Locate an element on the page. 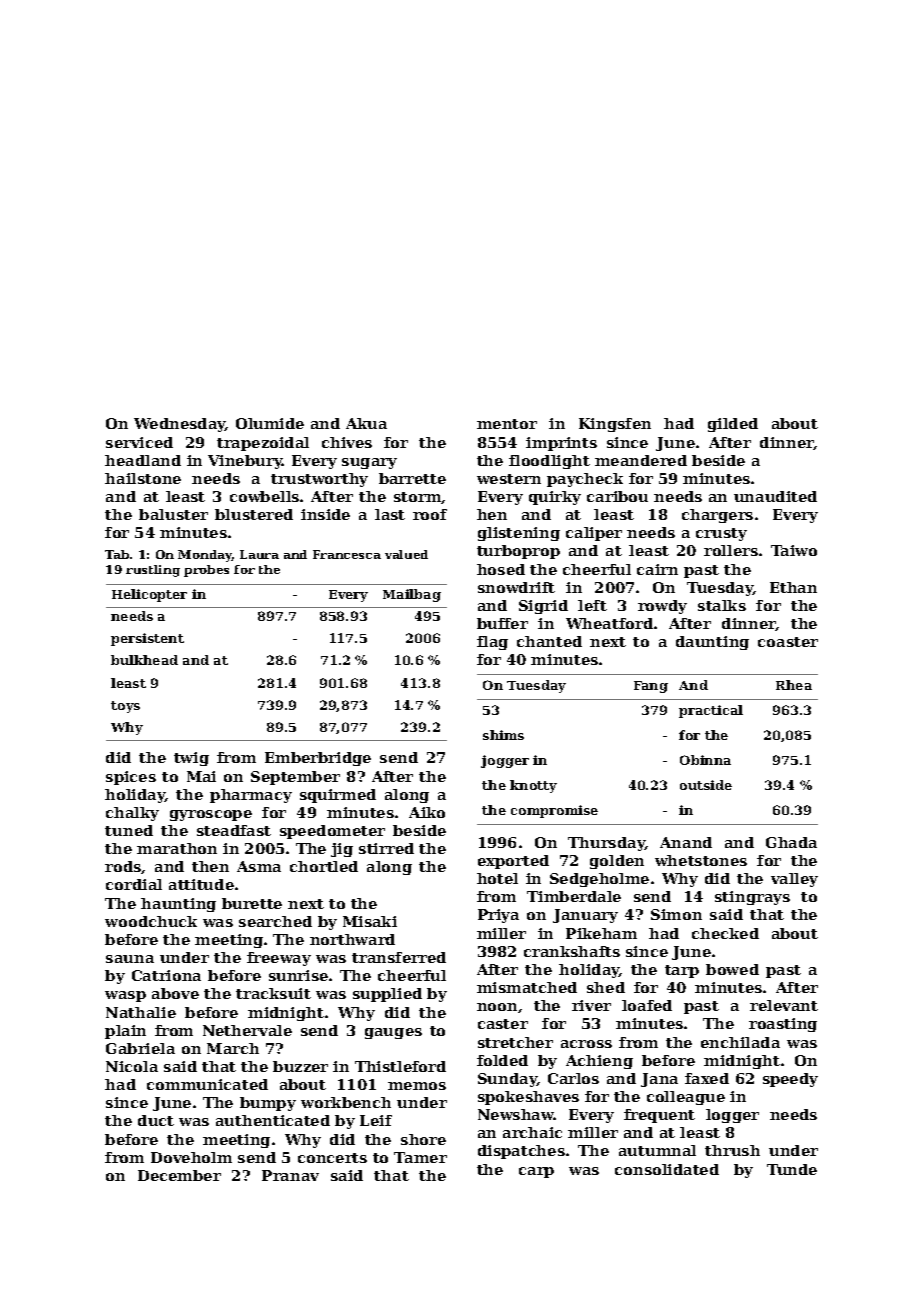  Obinna is located at coordinates (705, 760).
